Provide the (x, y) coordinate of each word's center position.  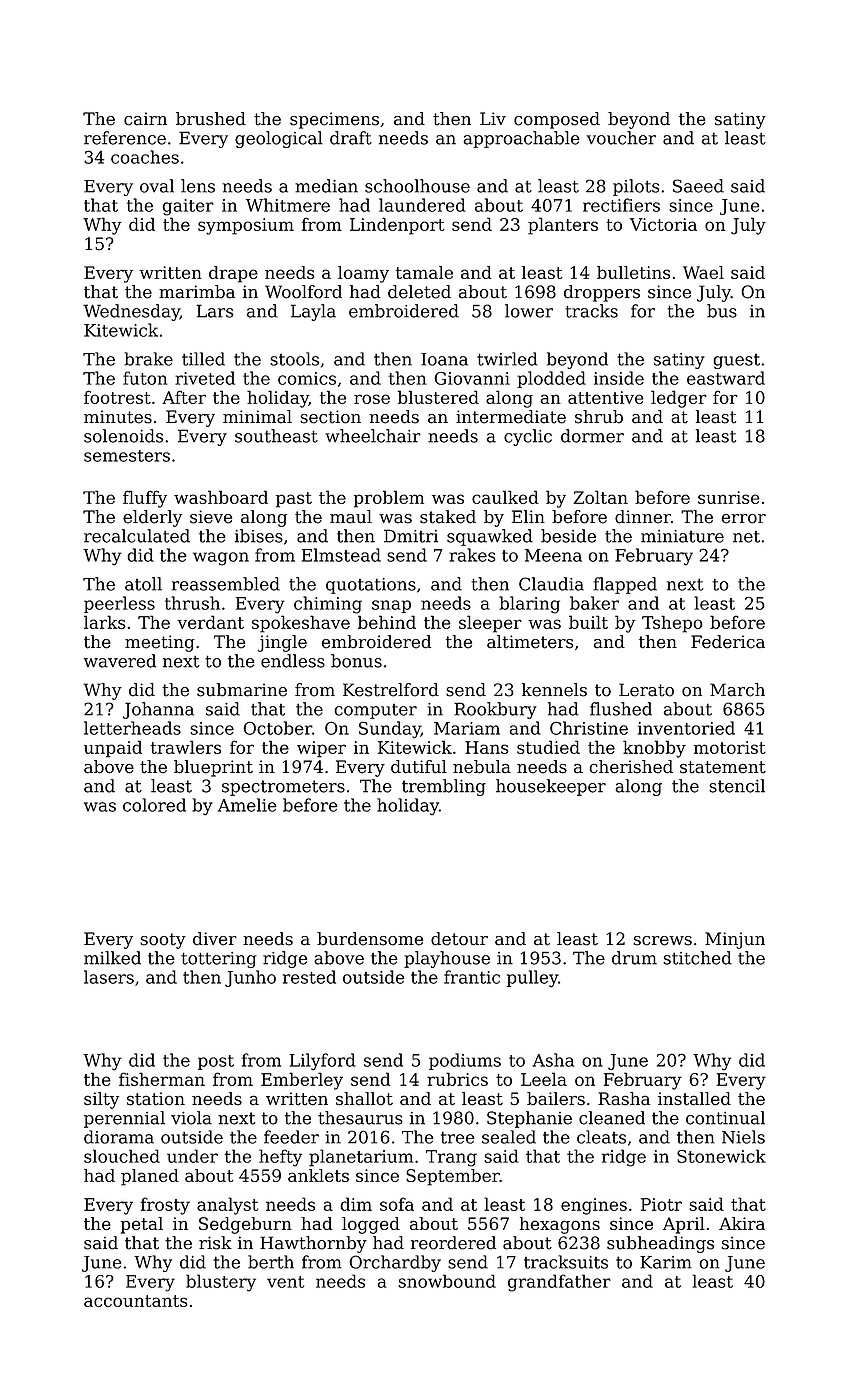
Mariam (467, 728)
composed (557, 120)
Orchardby (395, 1263)
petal (142, 1225)
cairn (145, 119)
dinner (643, 517)
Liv (493, 118)
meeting (160, 643)
